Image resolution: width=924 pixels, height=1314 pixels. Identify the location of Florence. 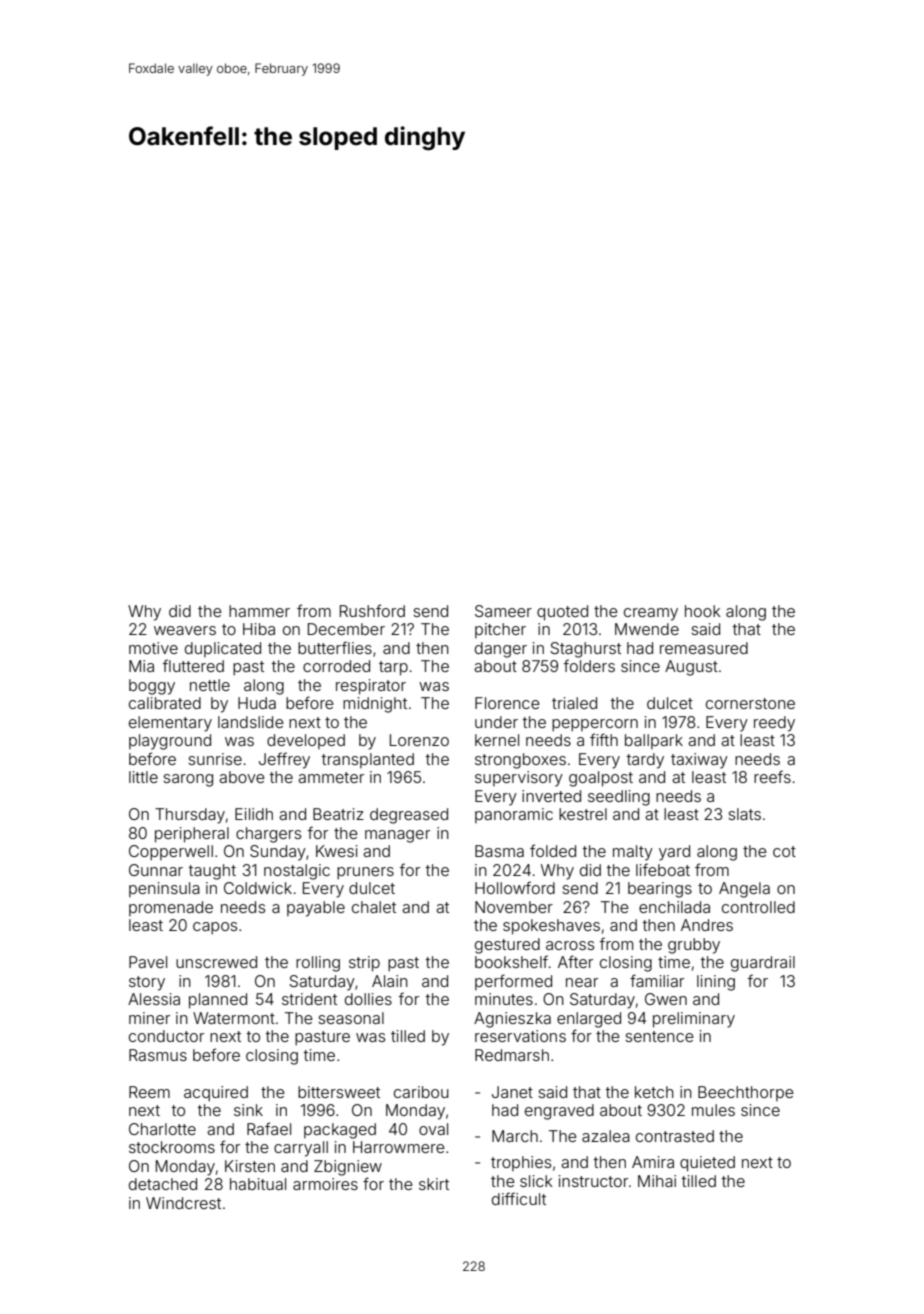
(507, 703).
